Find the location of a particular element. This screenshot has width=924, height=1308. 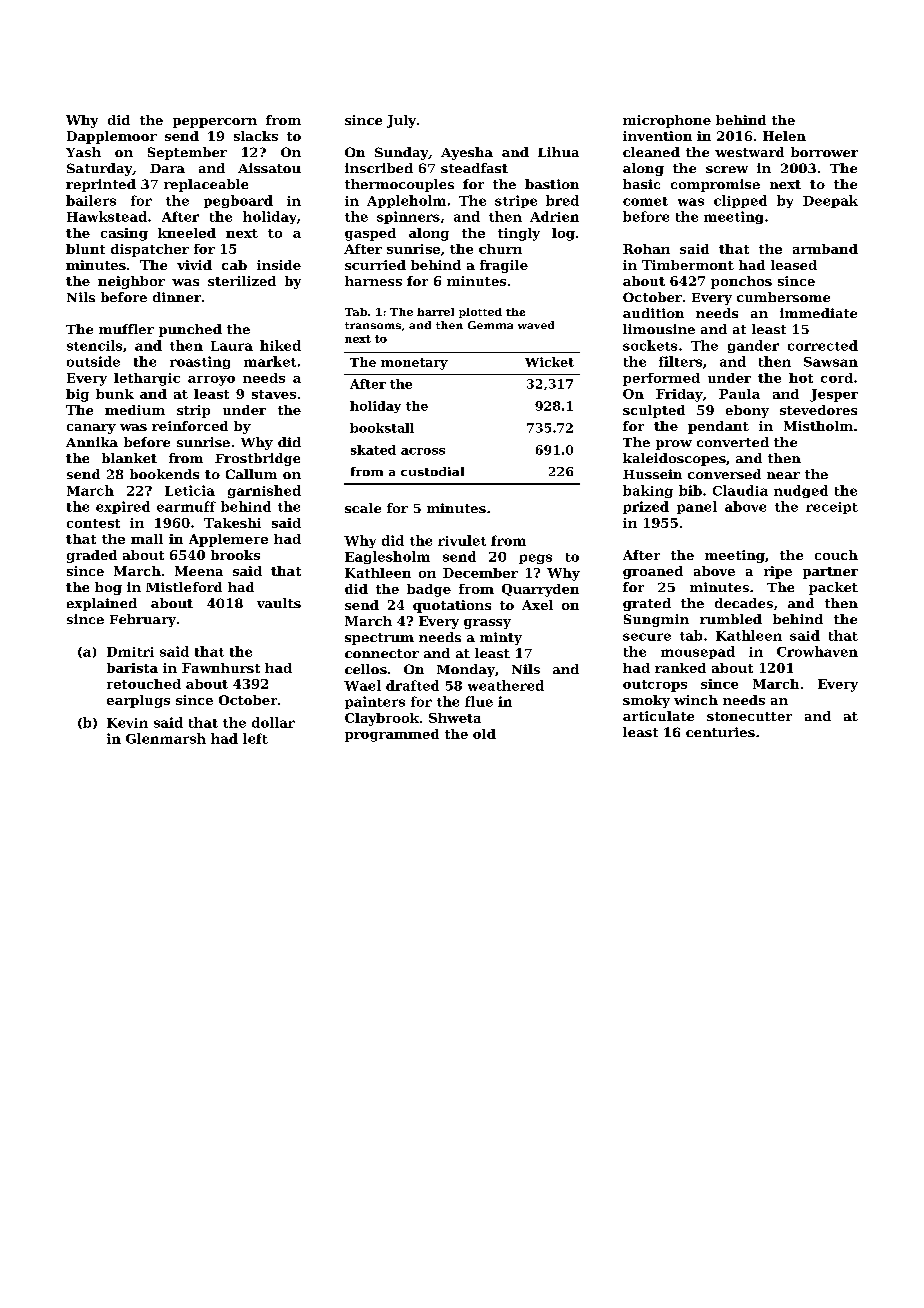

Dmitri is located at coordinates (130, 652).
